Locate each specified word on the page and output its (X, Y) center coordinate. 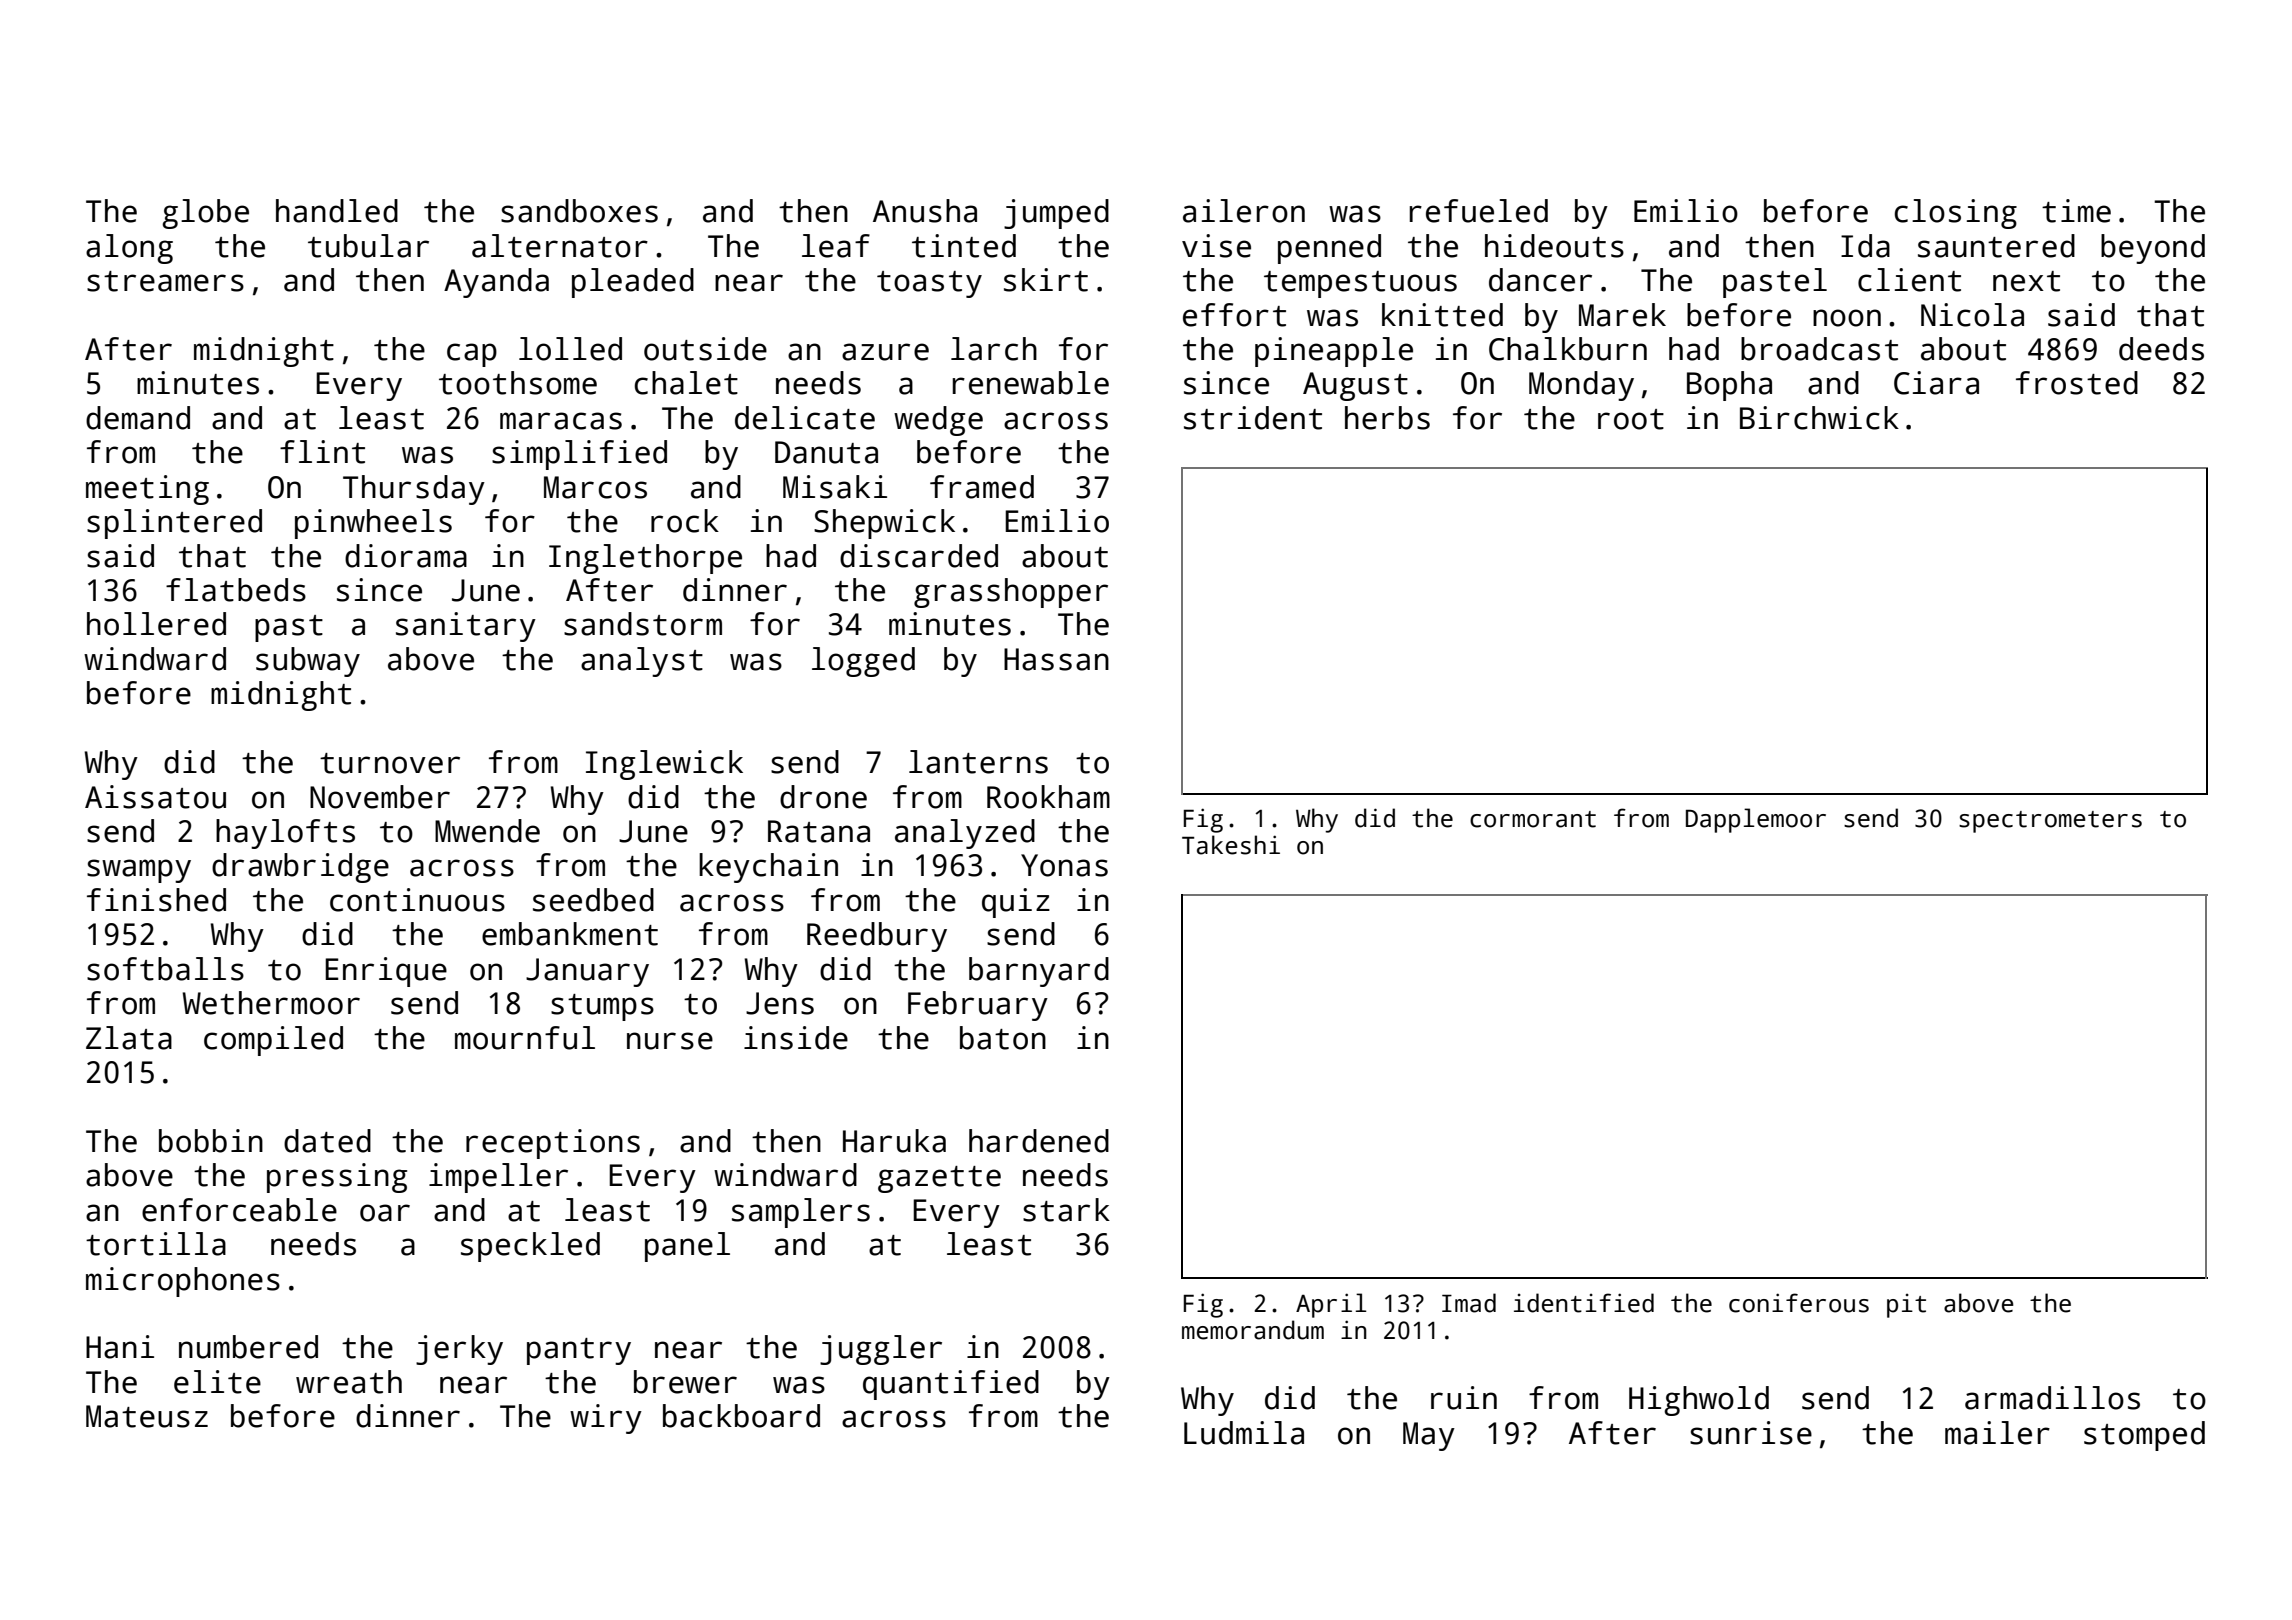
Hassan (1056, 659)
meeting (147, 490)
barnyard (1039, 972)
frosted (2077, 383)
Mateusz (147, 1416)
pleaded (633, 283)
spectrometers (2050, 822)
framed (982, 487)
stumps (602, 1007)
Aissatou (155, 797)
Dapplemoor (1756, 820)
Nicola (1972, 315)
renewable (1031, 383)
